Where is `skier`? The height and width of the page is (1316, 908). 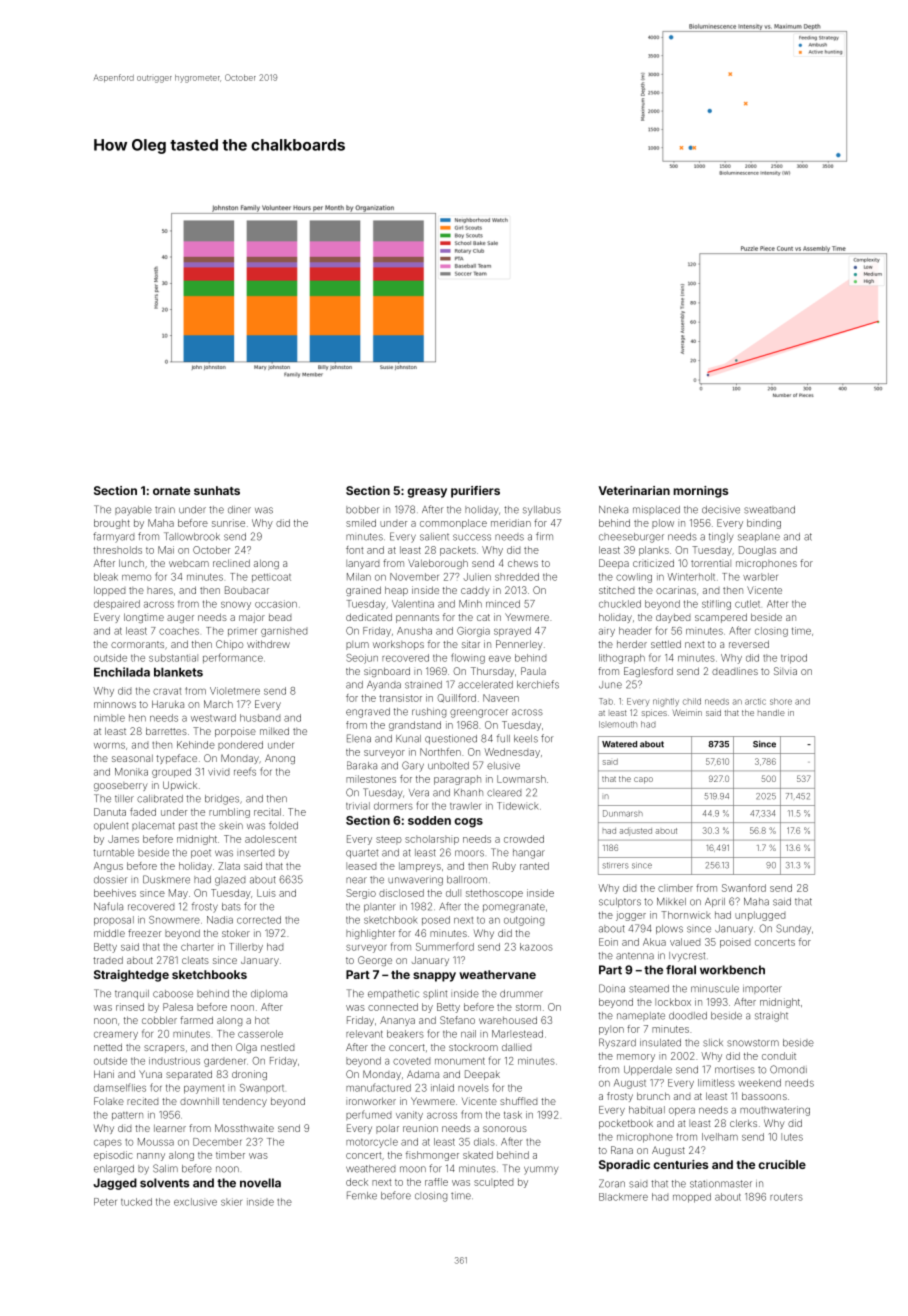 skier is located at coordinates (231, 1202).
